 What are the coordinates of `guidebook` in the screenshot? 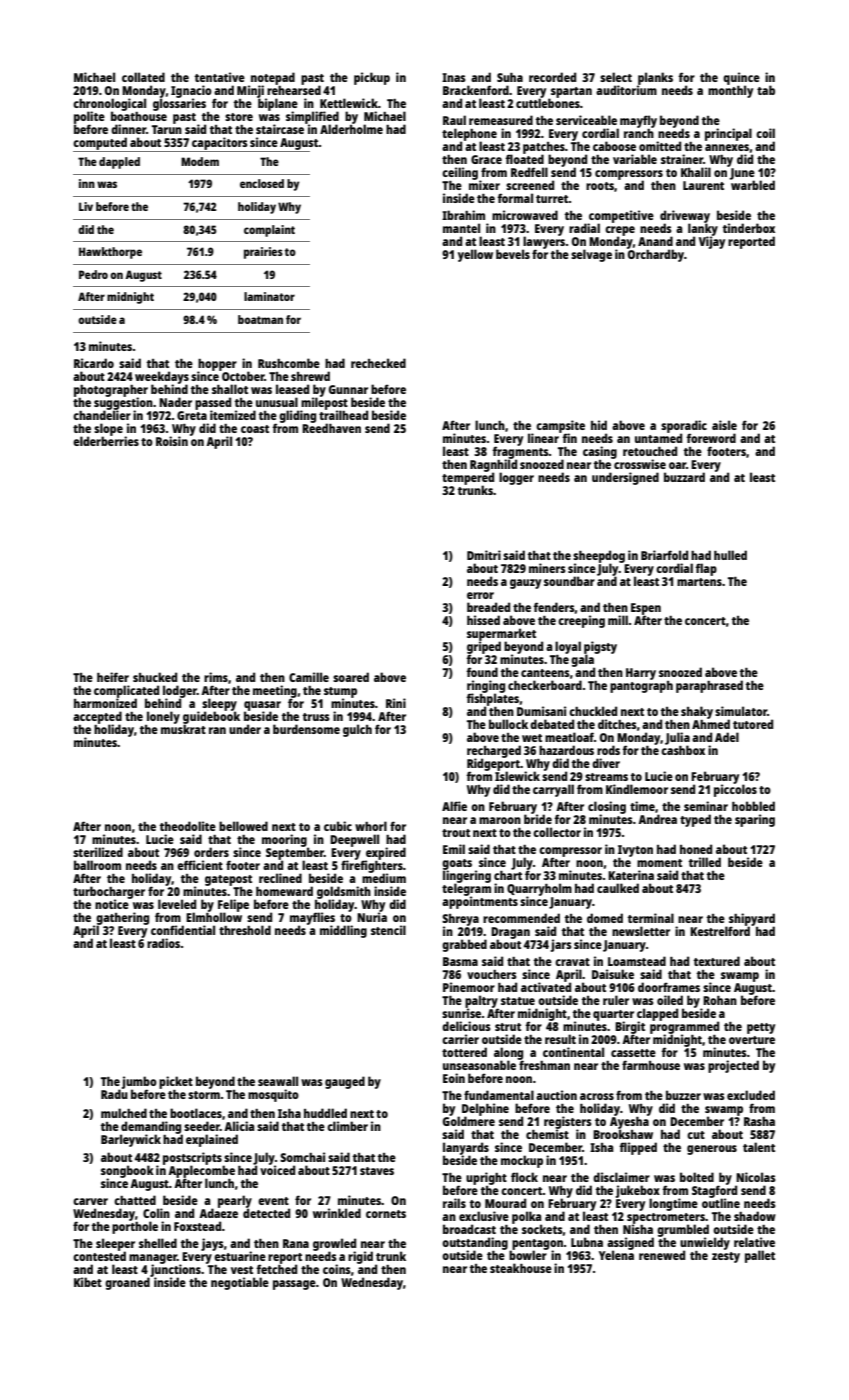 It's located at (211, 718).
